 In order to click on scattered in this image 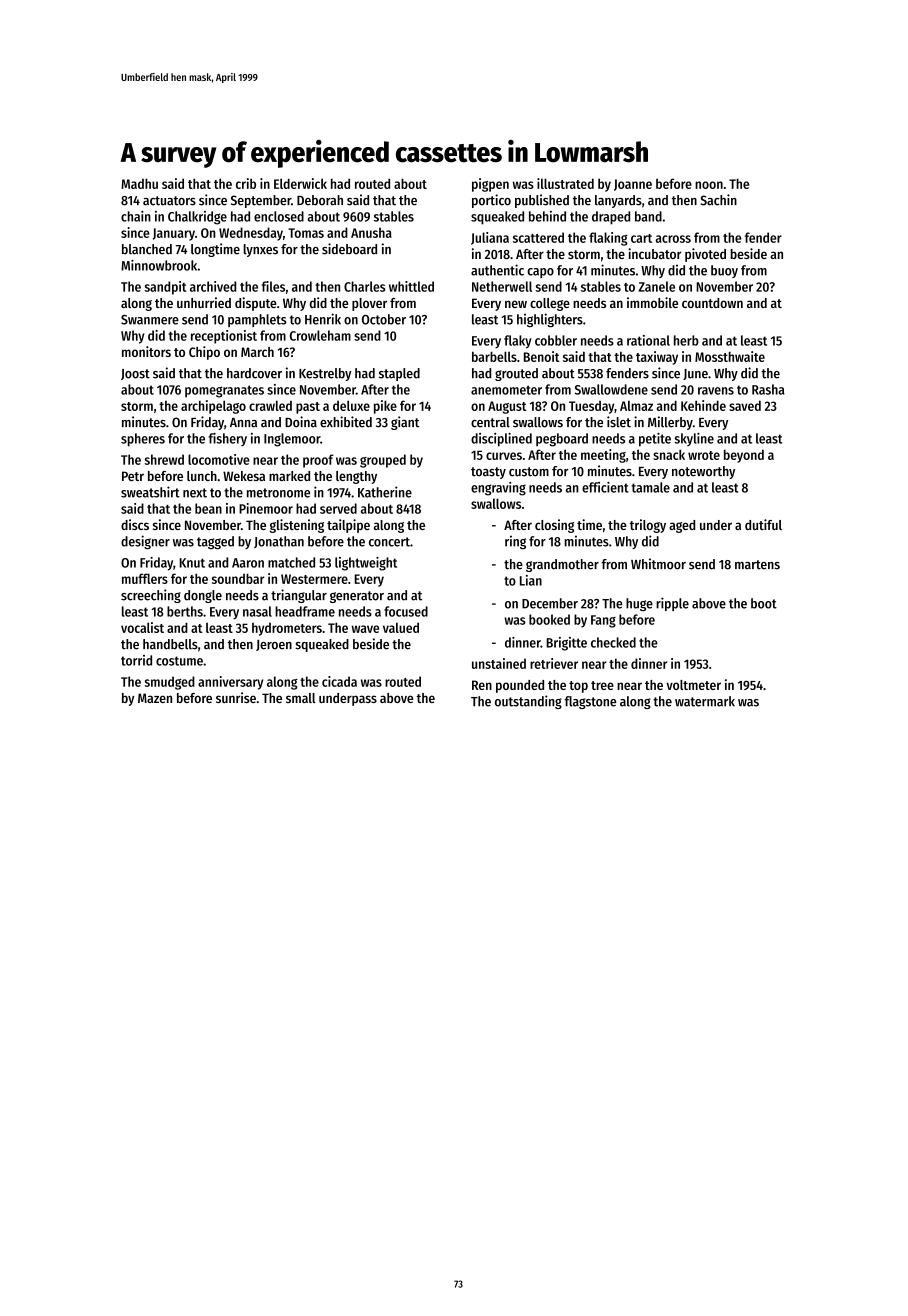, I will do `click(538, 237)`.
